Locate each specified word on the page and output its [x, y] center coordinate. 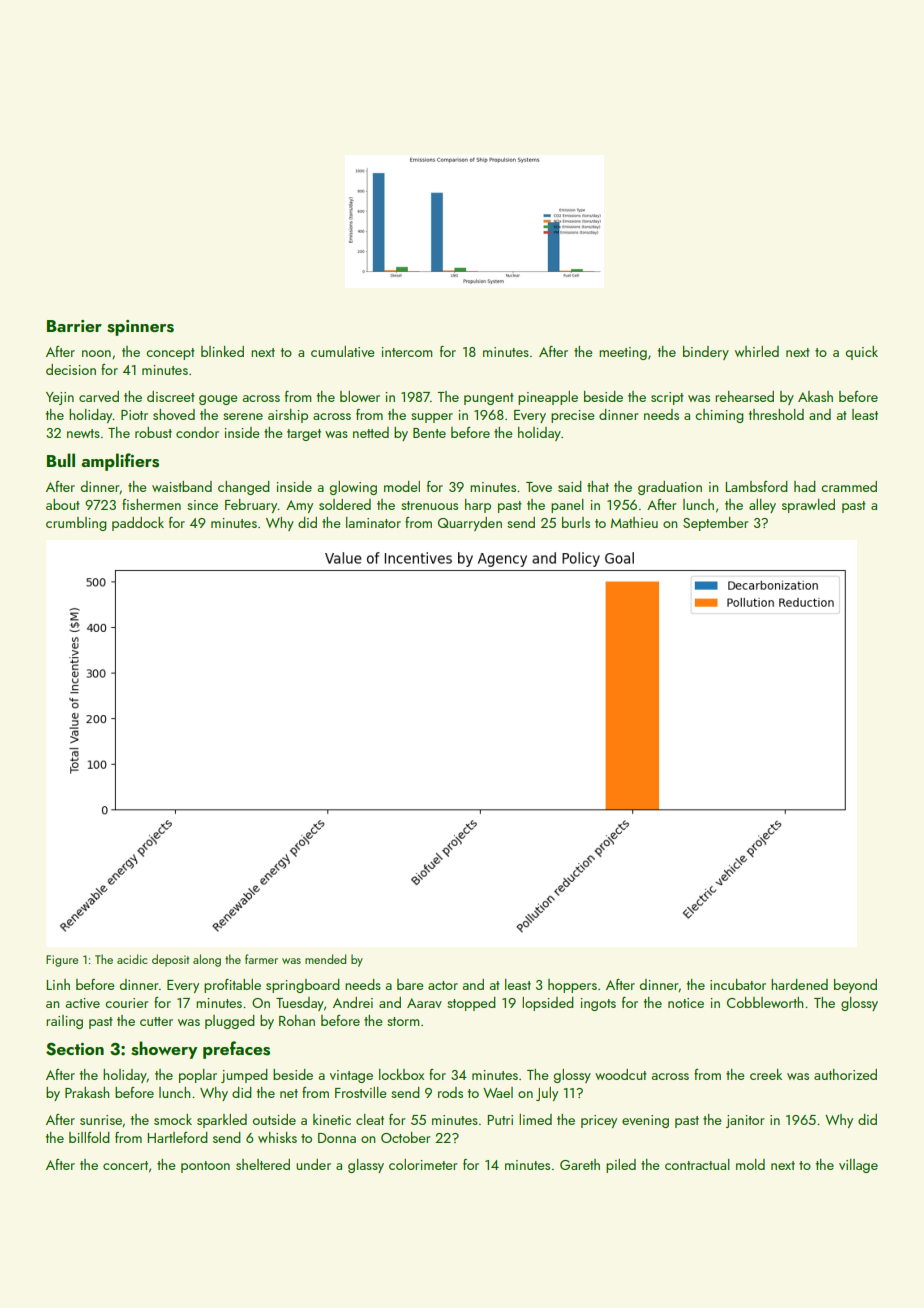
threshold [776, 414]
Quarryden [470, 524]
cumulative [343, 351]
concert [125, 1165]
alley [762, 506]
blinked [222, 351]
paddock [138, 524]
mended [325, 959]
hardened [799, 984]
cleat [370, 1119]
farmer [261, 959]
